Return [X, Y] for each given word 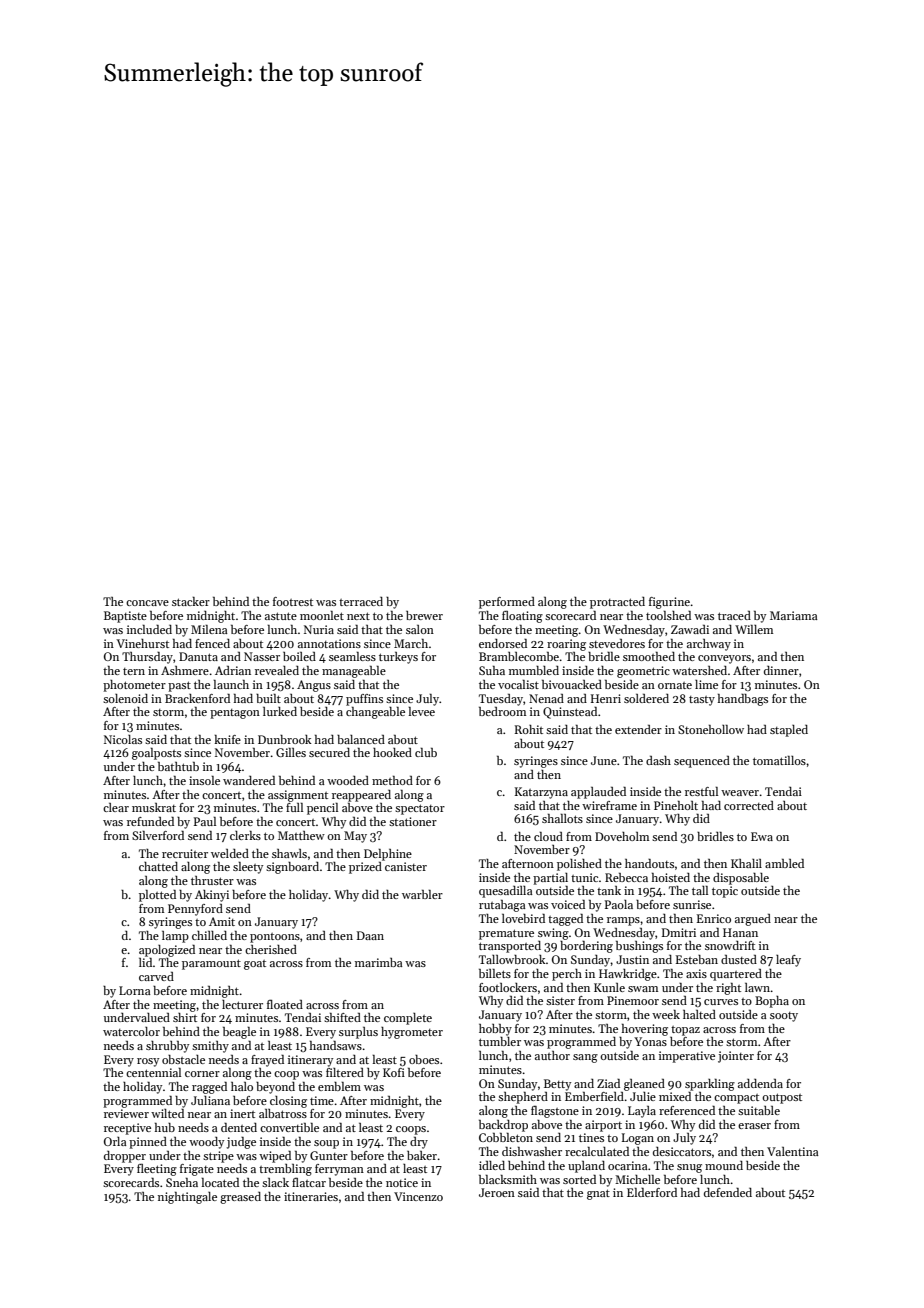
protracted [617, 603]
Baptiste [125, 617]
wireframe [609, 805]
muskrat [154, 807]
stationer [413, 821]
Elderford [652, 1192]
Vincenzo [418, 1196]
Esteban [697, 959]
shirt [185, 1017]
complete [408, 1019]
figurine [669, 603]
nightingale [187, 1198]
